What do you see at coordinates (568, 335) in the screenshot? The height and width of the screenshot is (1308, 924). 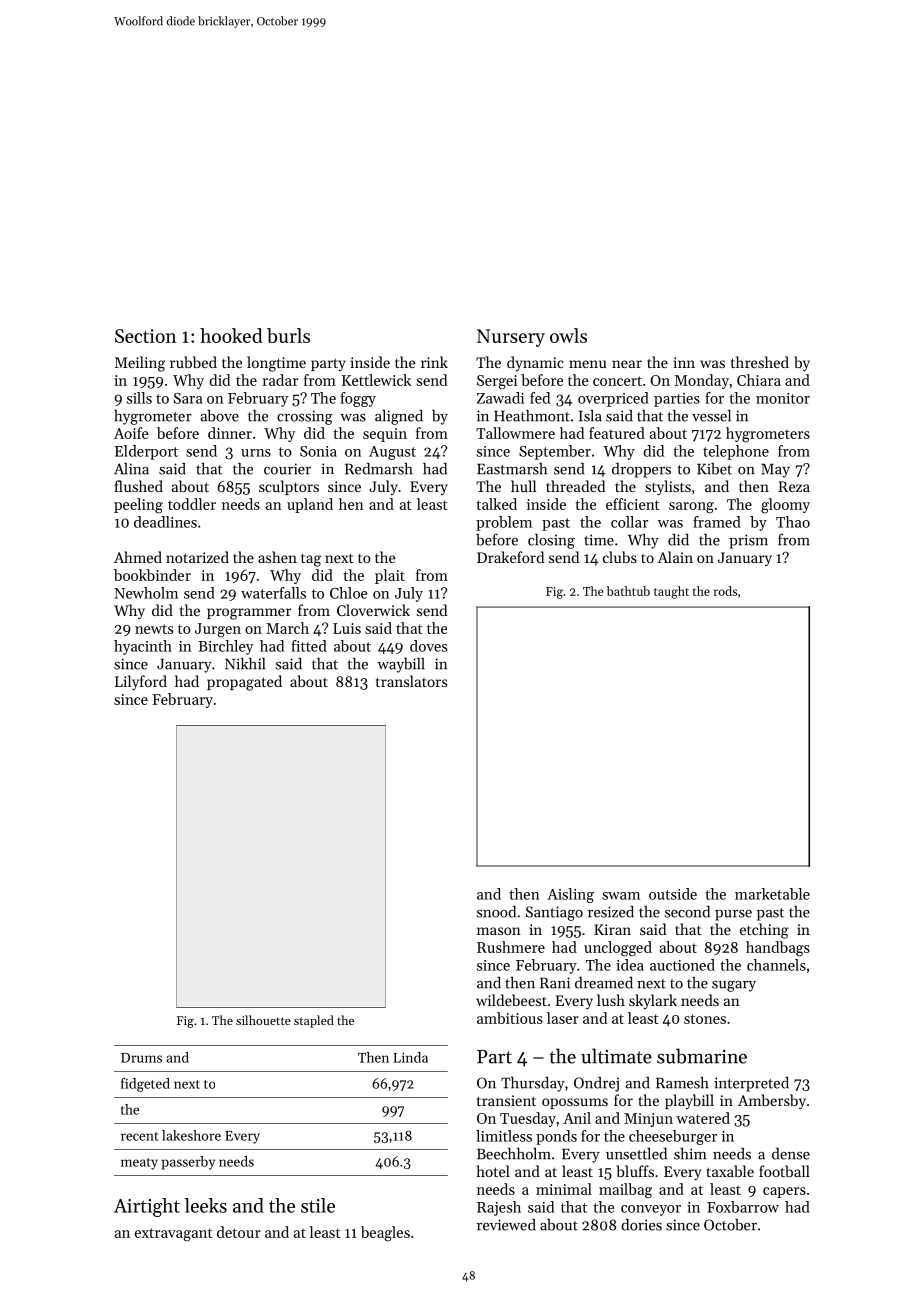 I see `owls` at bounding box center [568, 335].
